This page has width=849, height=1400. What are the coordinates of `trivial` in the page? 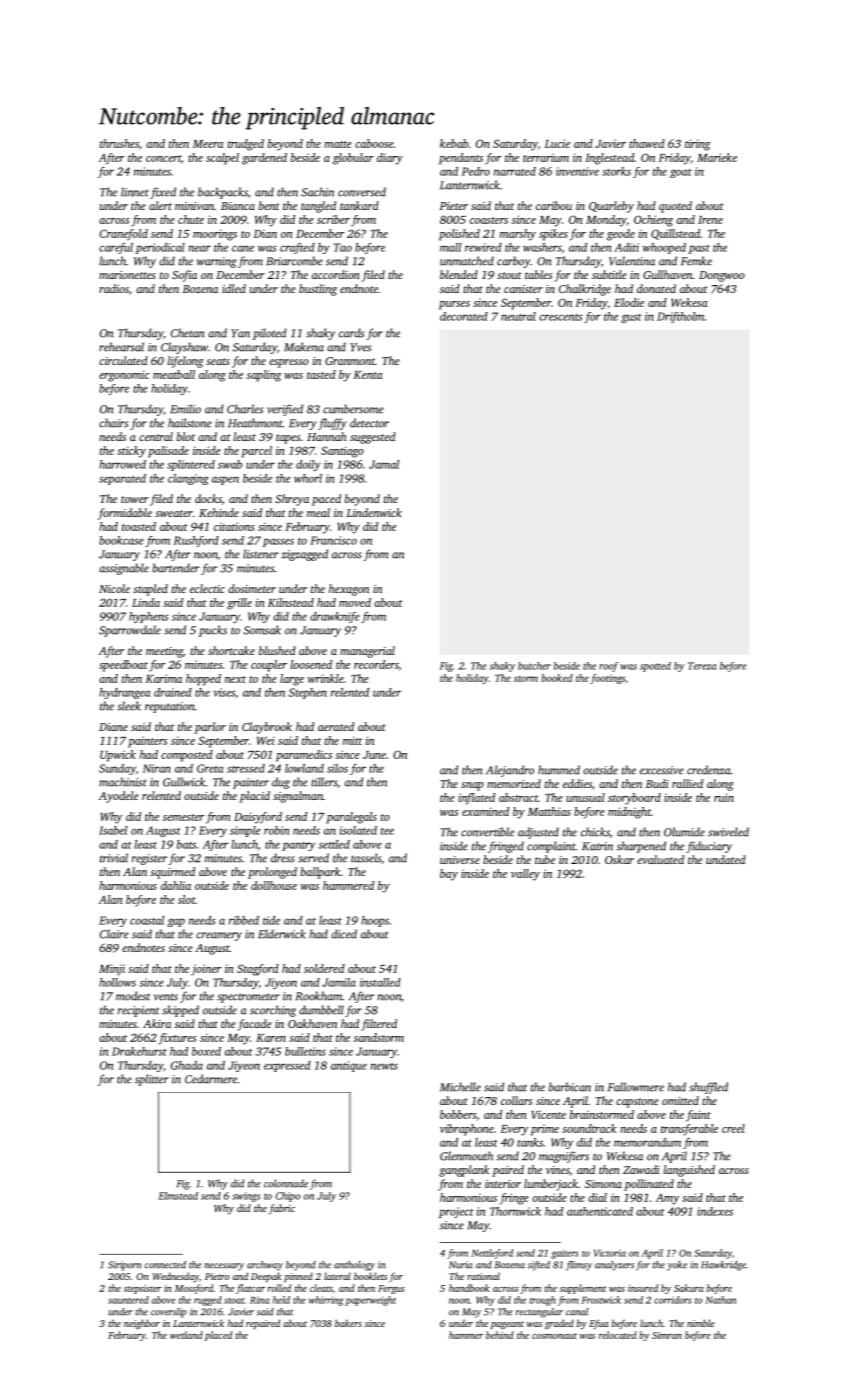 It's located at (114, 858).
